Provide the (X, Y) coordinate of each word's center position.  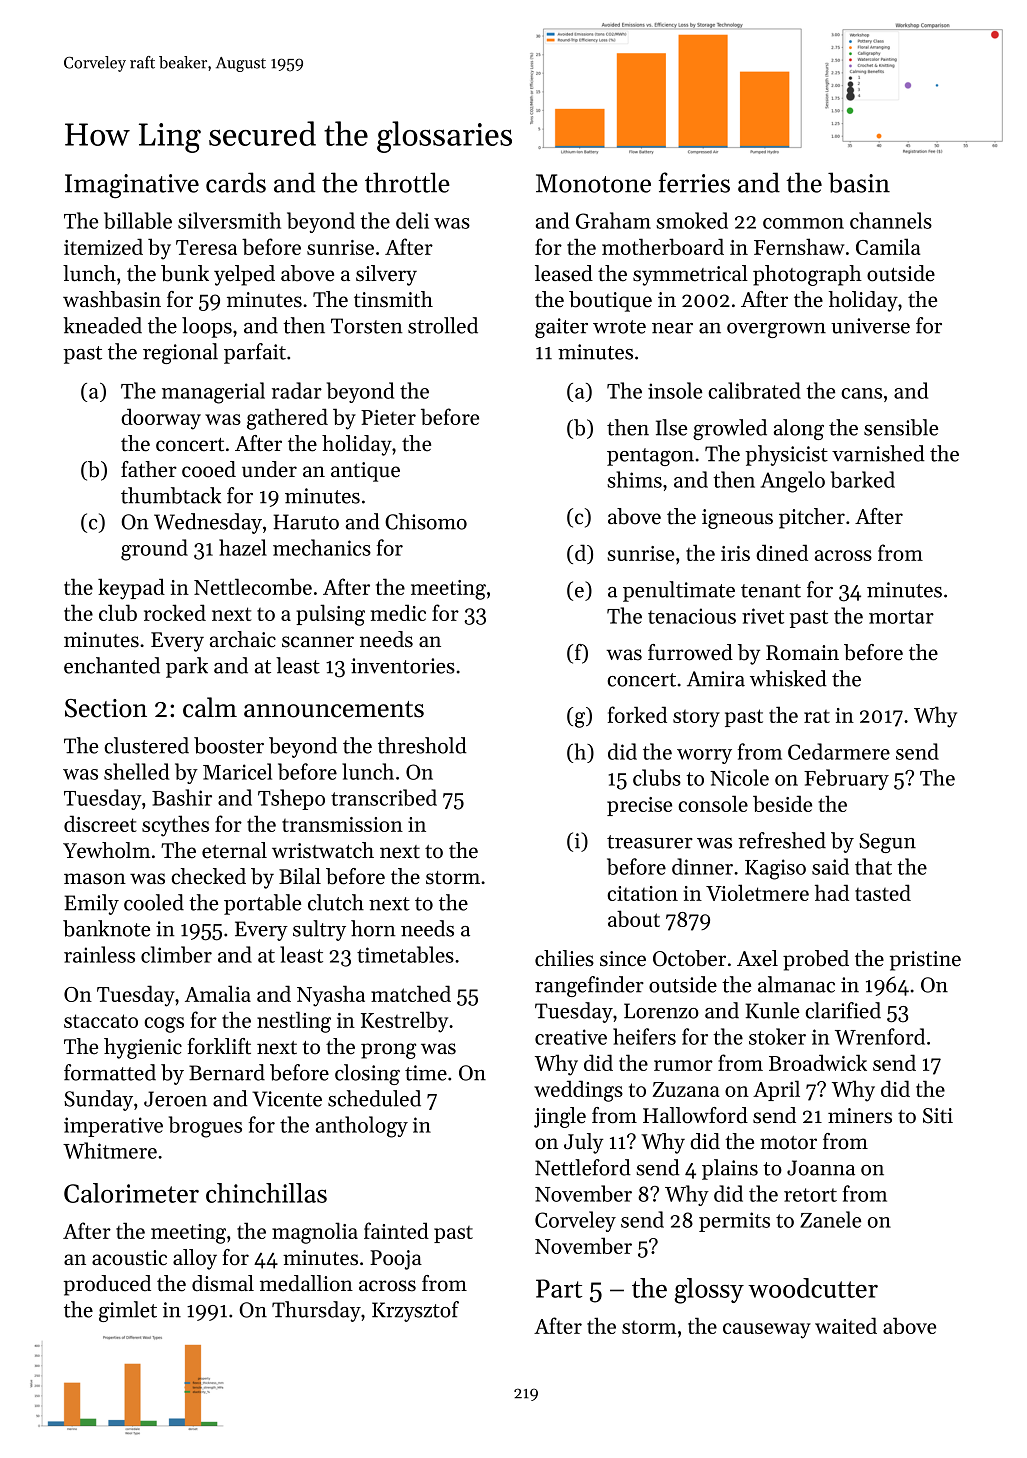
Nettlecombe (253, 586)
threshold (422, 745)
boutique (610, 301)
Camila (888, 246)
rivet (763, 616)
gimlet (128, 1311)
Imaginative (132, 186)
